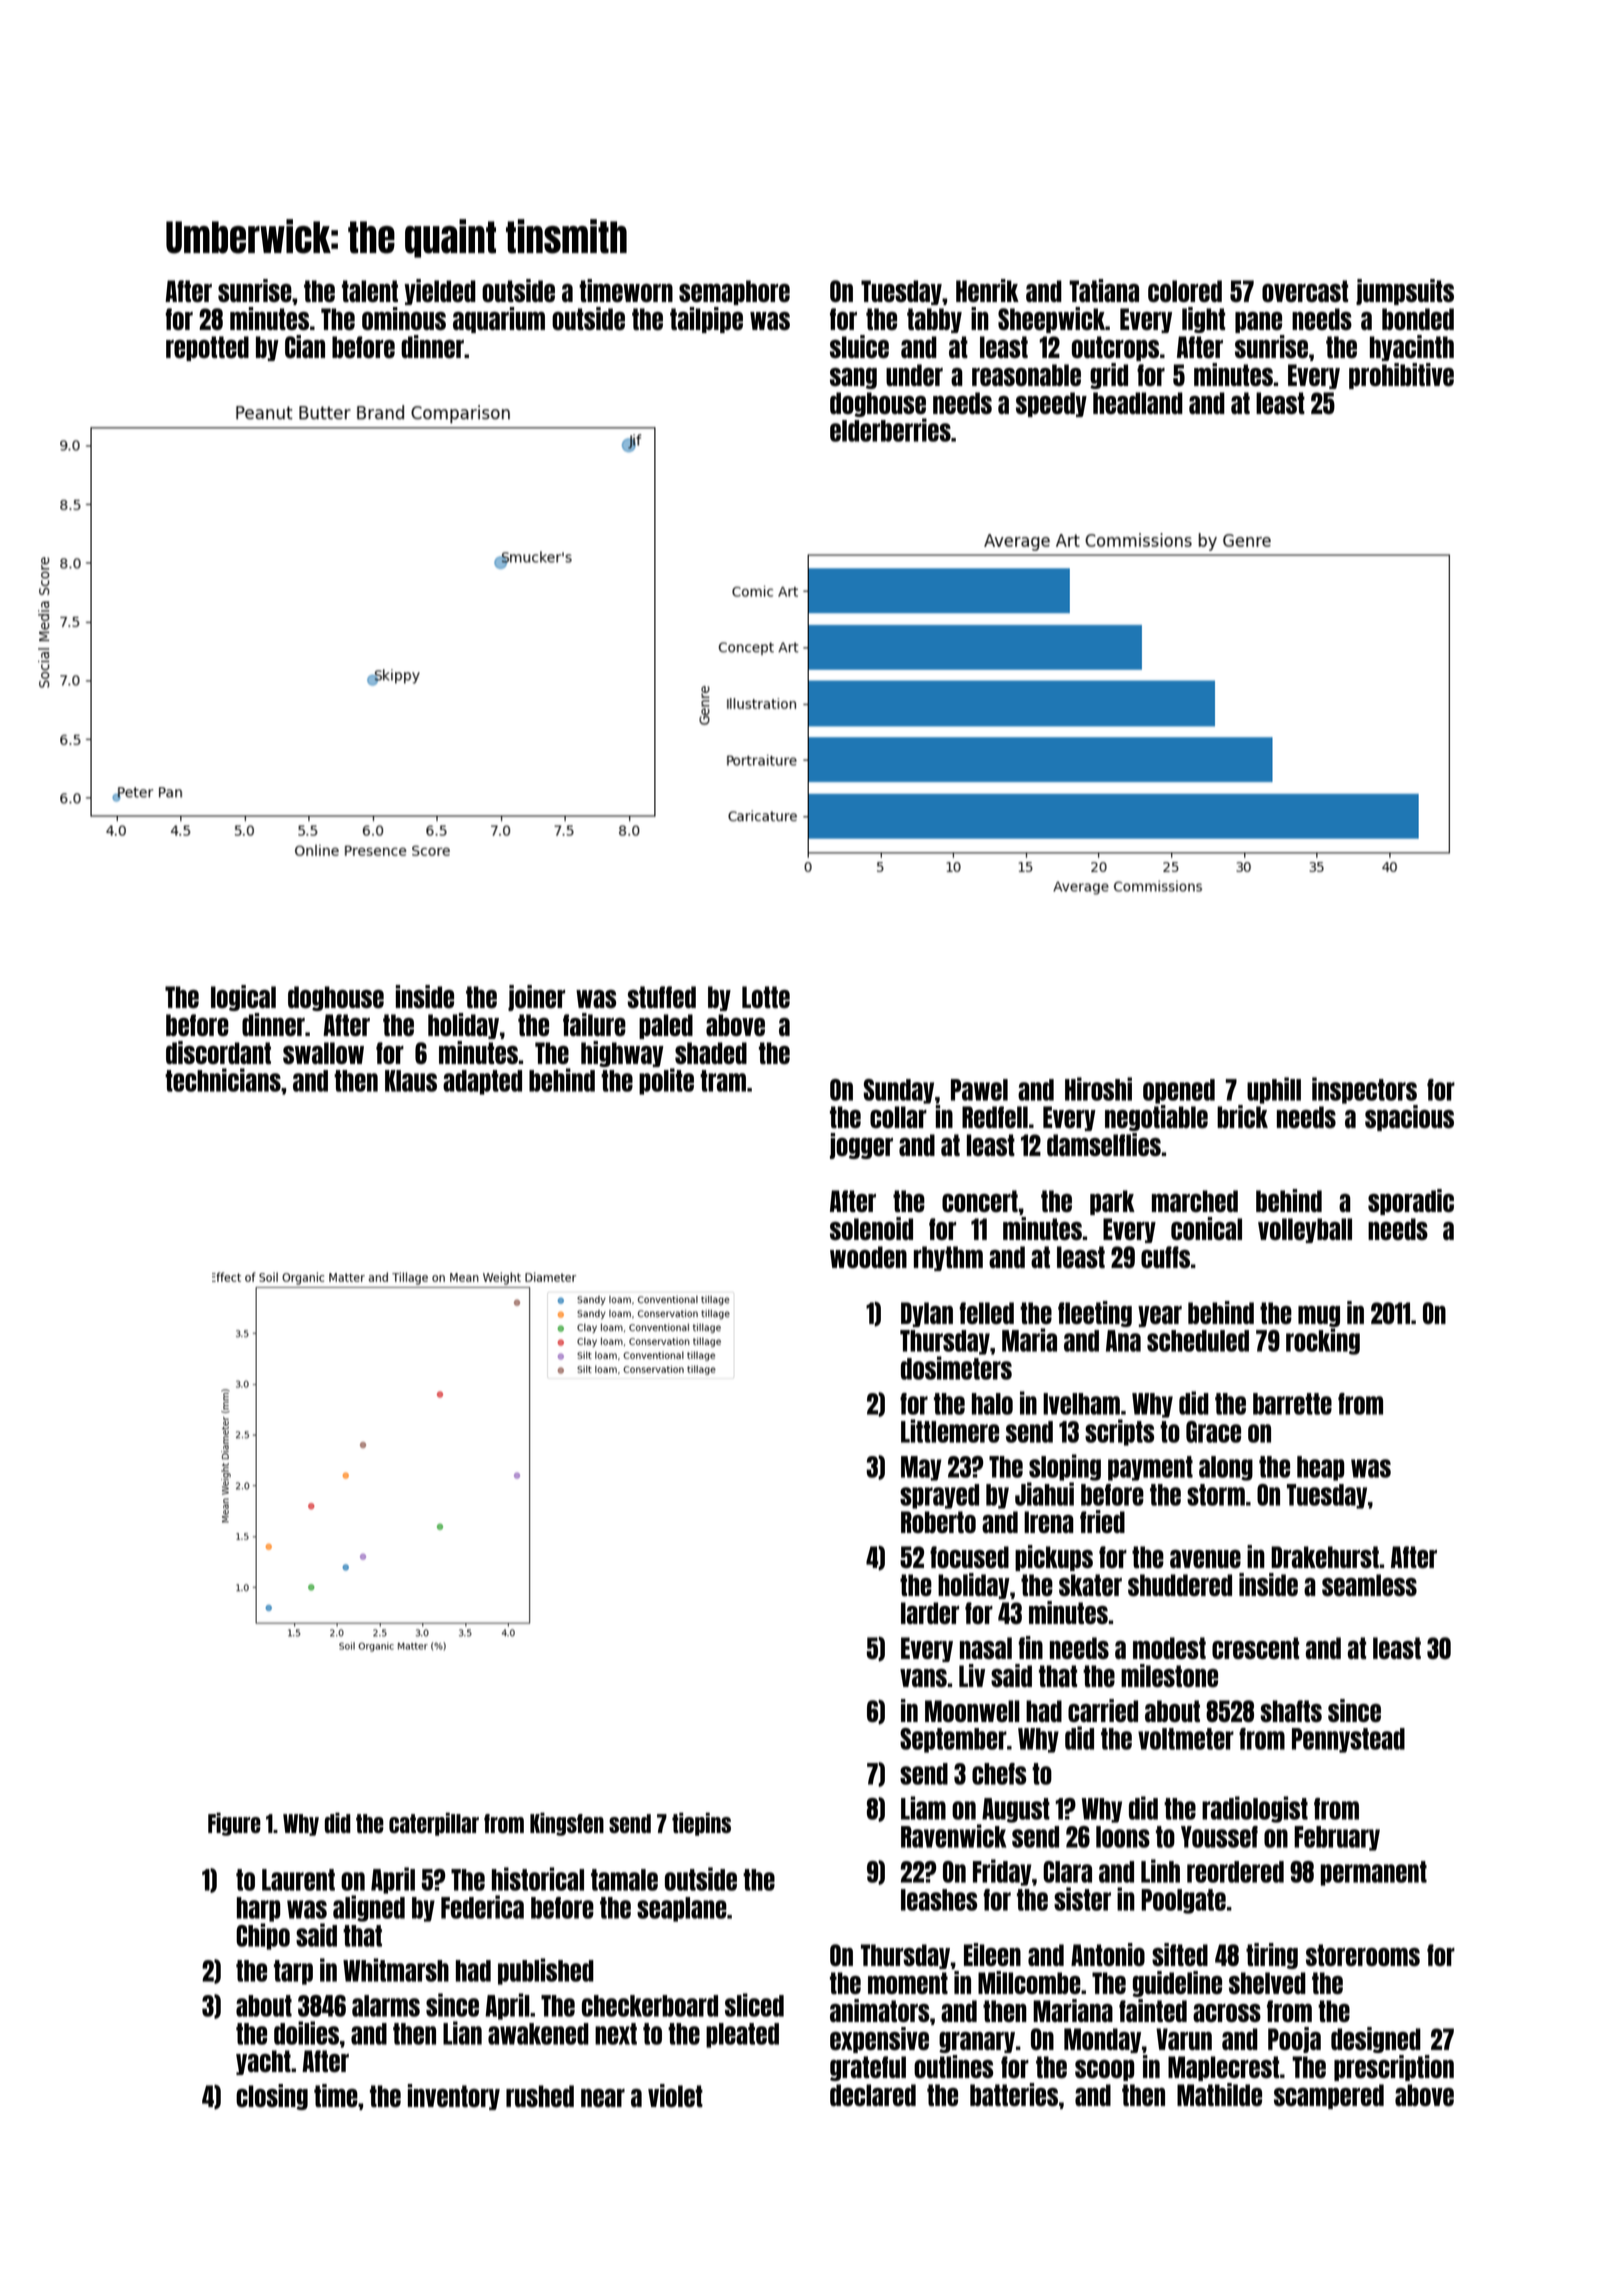 The image size is (1620, 2292). I want to click on Chipo, so click(263, 1936).
